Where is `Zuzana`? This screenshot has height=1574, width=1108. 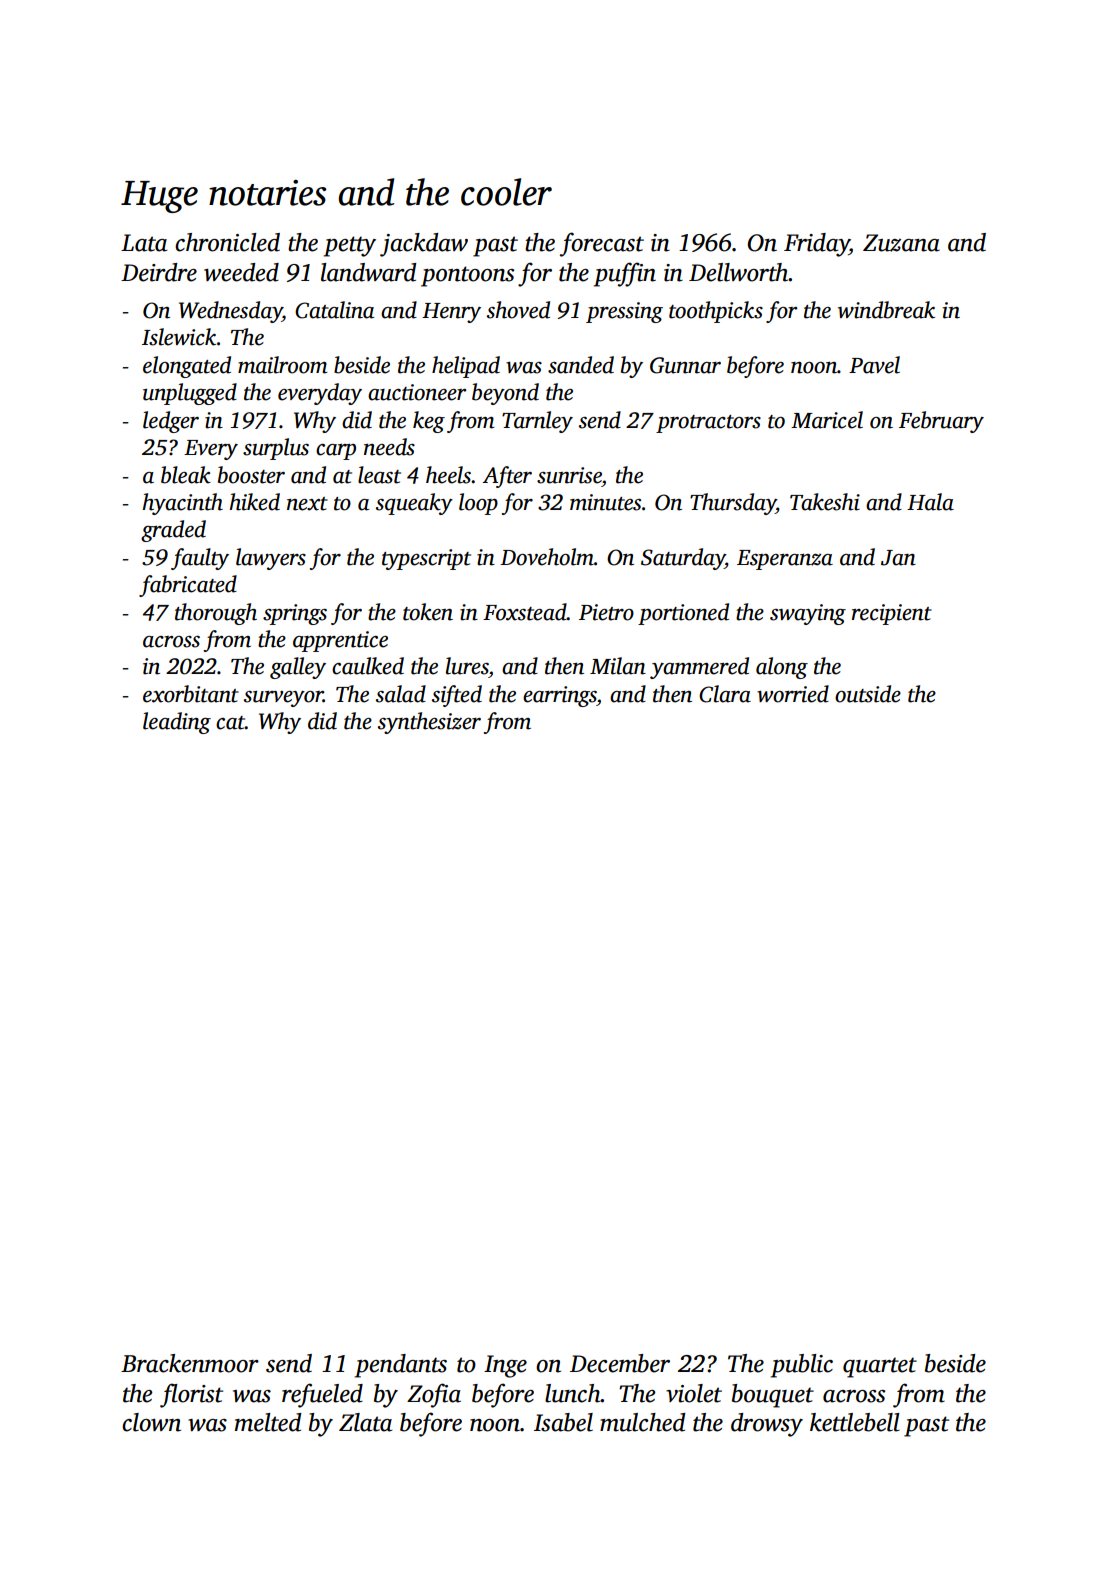
Zuzana is located at coordinates (901, 243).
